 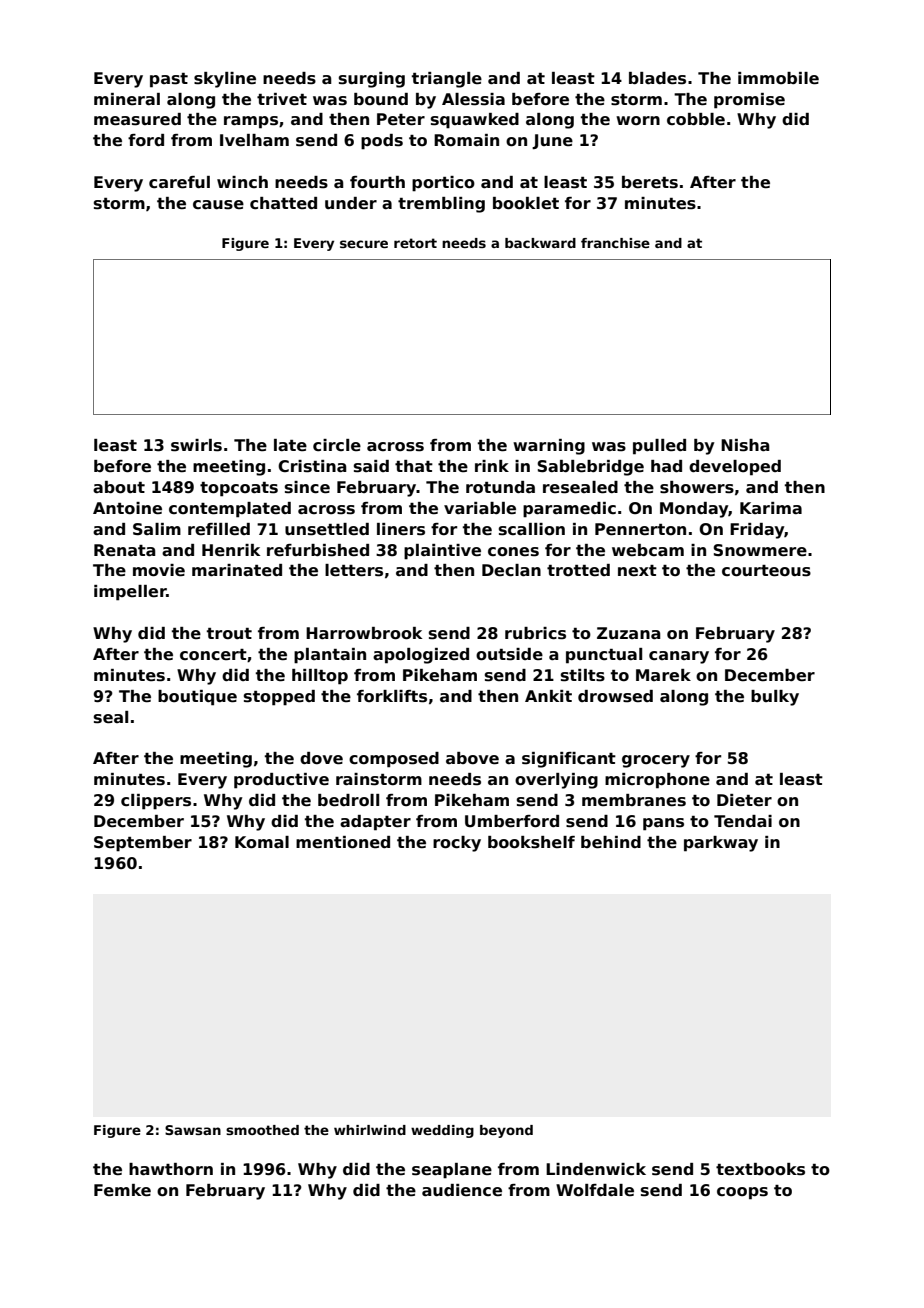 I want to click on clippers, so click(x=156, y=802).
